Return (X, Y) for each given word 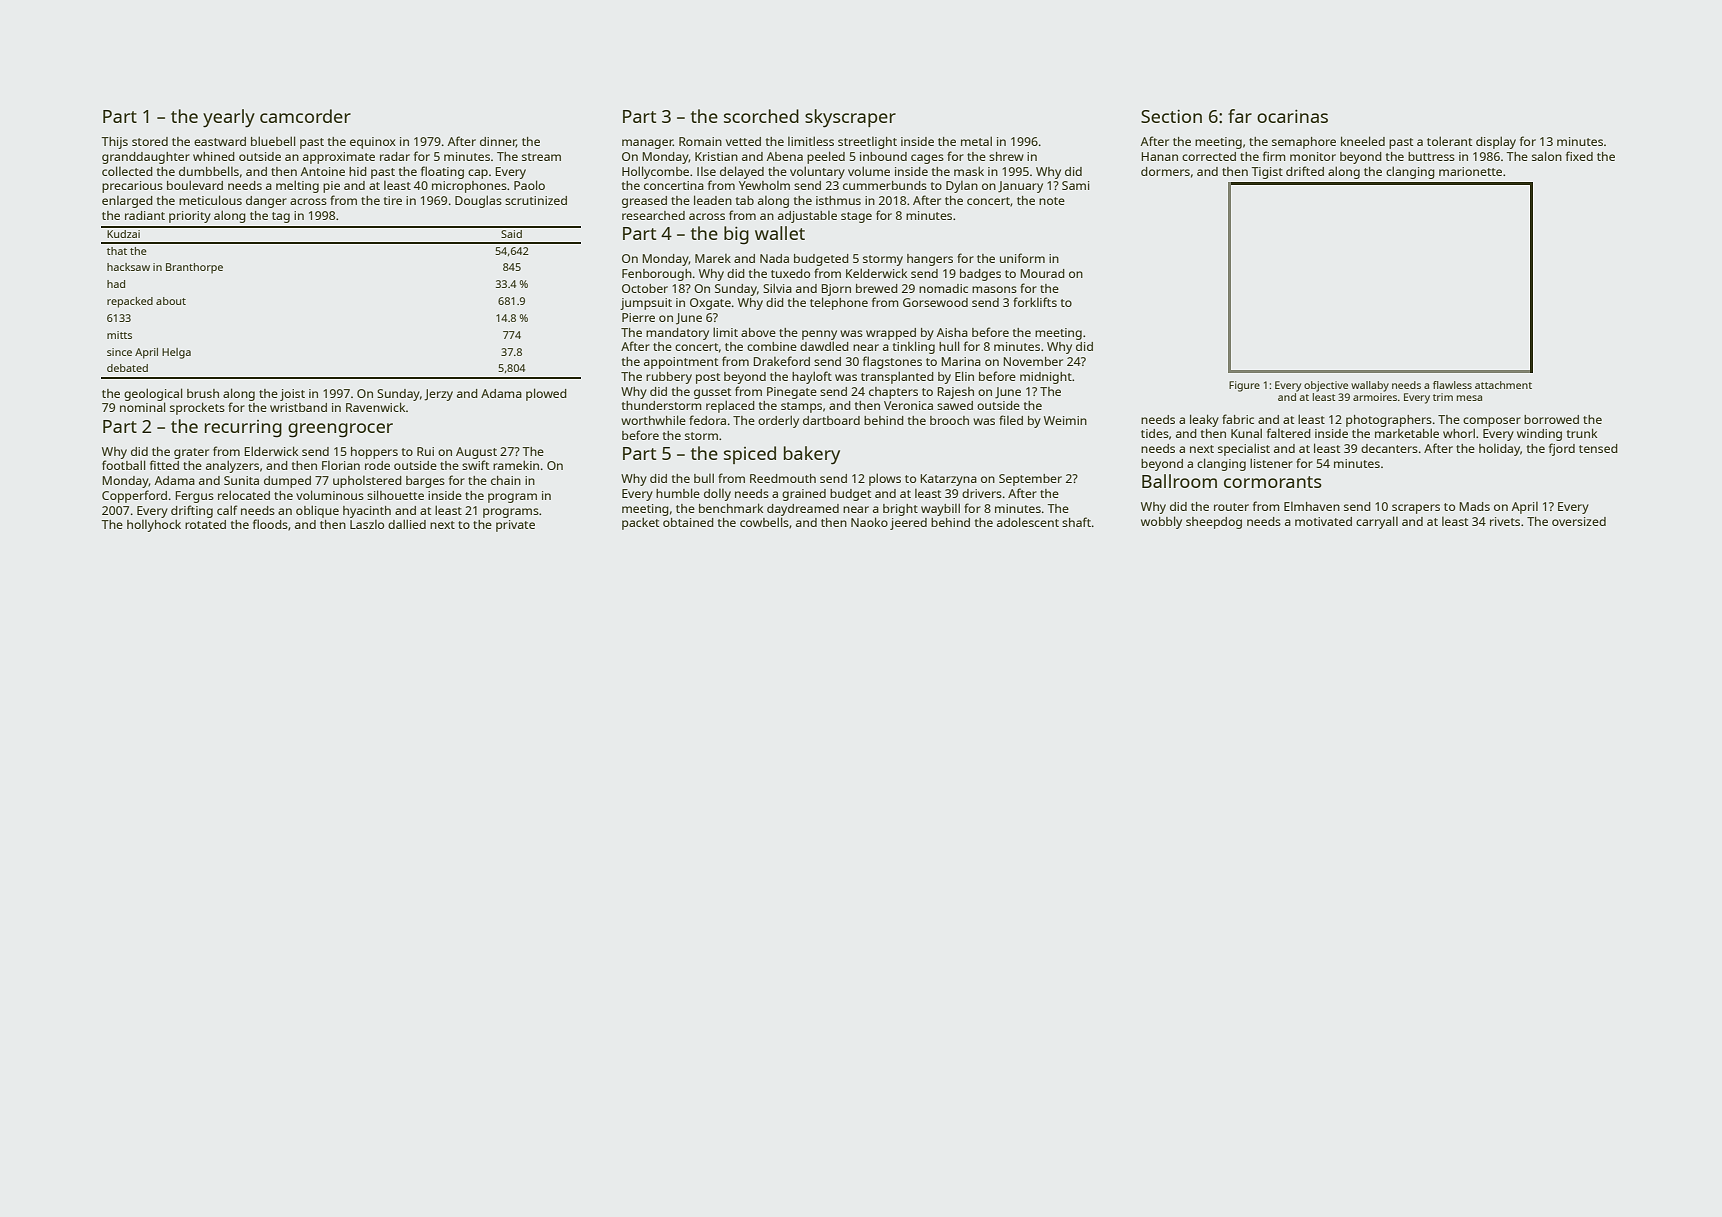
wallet (780, 233)
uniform (1022, 258)
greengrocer (340, 430)
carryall (1377, 522)
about (171, 301)
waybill (940, 509)
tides (1155, 433)
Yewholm (764, 185)
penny (819, 335)
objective (1326, 386)
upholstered (367, 482)
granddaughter (146, 158)
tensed (1598, 448)
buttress (1431, 156)
